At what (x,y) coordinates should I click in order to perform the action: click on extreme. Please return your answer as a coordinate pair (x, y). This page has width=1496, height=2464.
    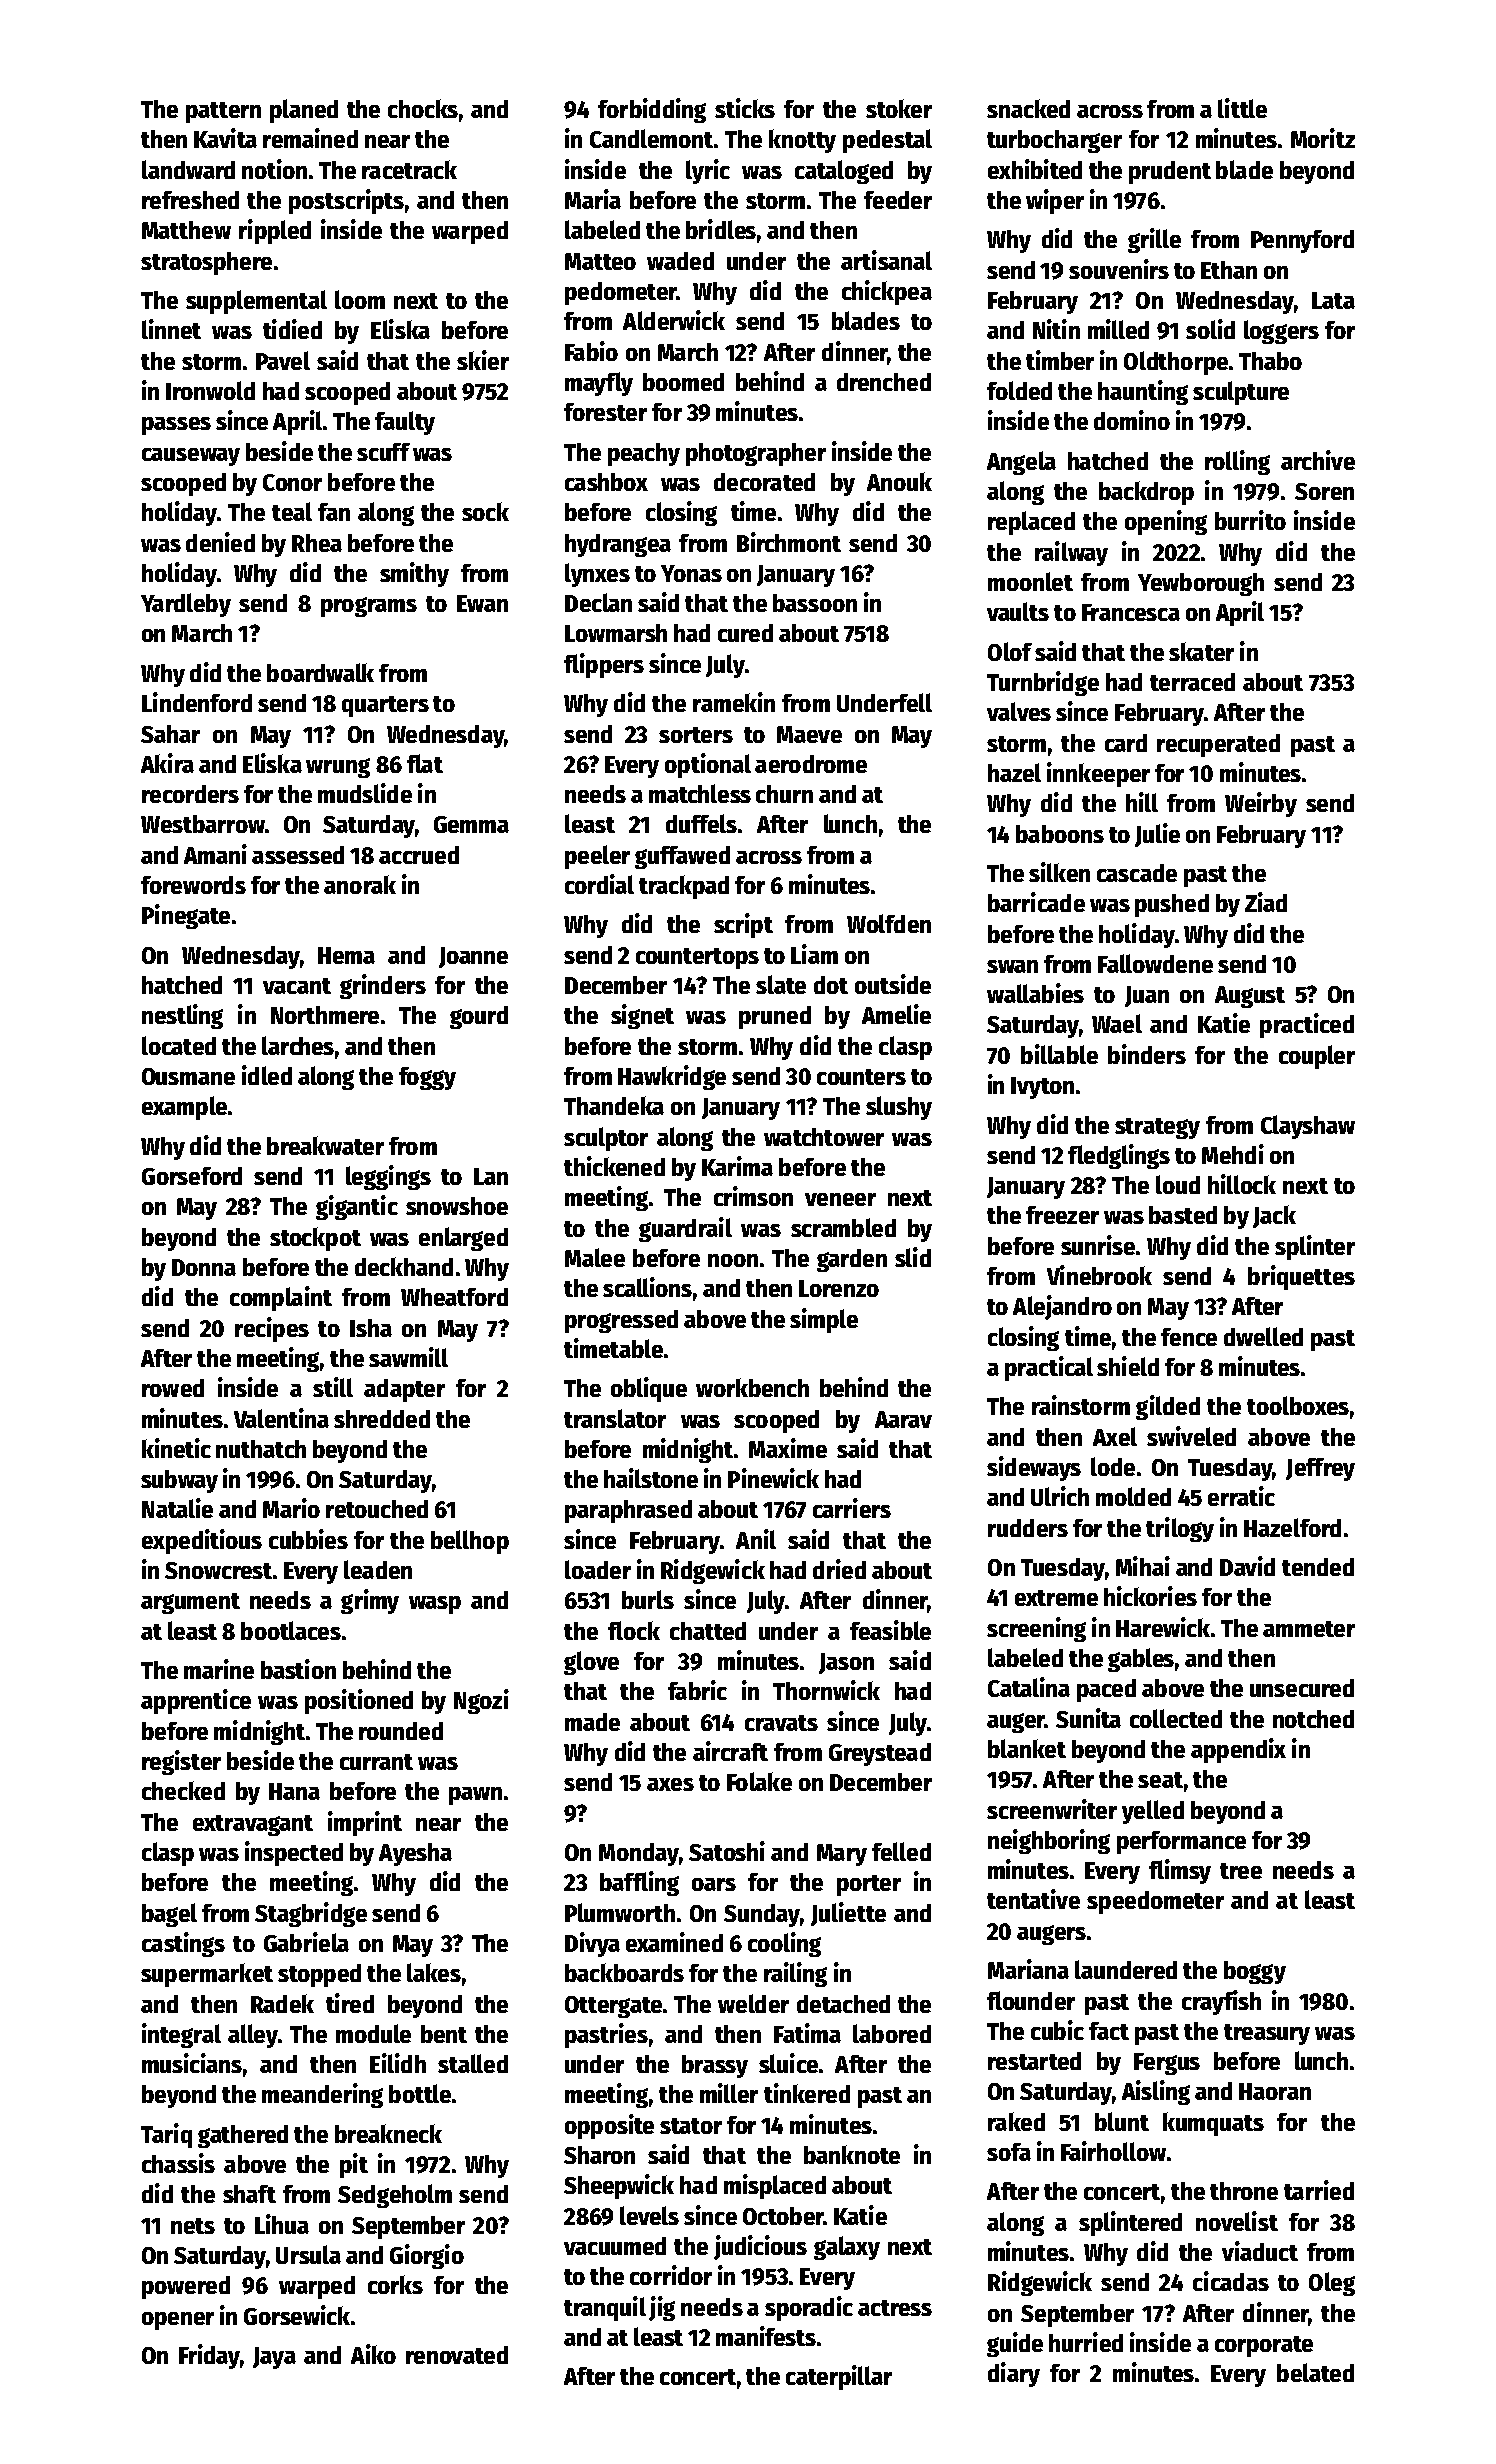
    Looking at the image, I should click on (1056, 1598).
